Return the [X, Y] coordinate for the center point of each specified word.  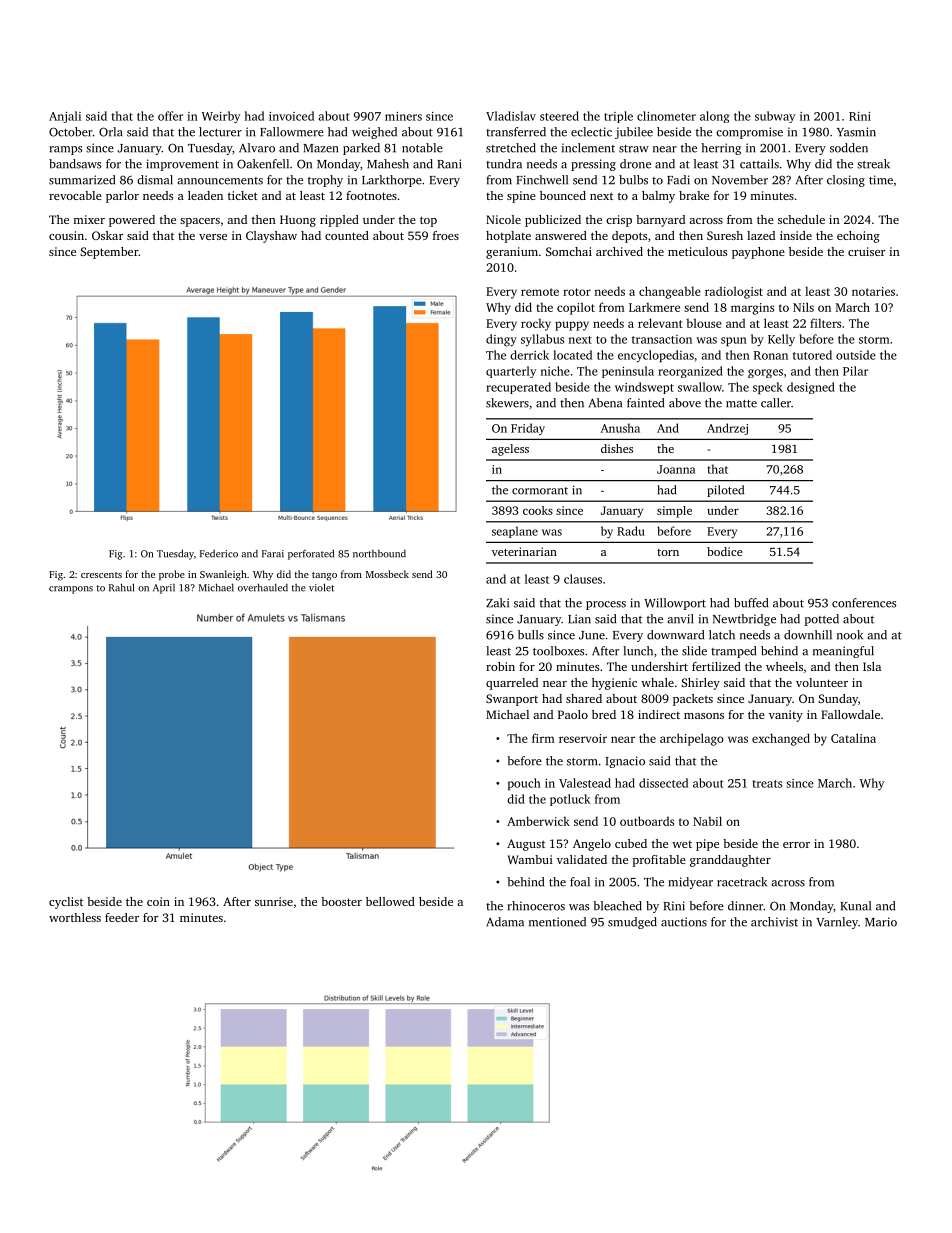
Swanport [512, 700]
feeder [122, 917]
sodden [849, 148]
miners [403, 116]
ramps [65, 150]
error [796, 845]
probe [172, 575]
